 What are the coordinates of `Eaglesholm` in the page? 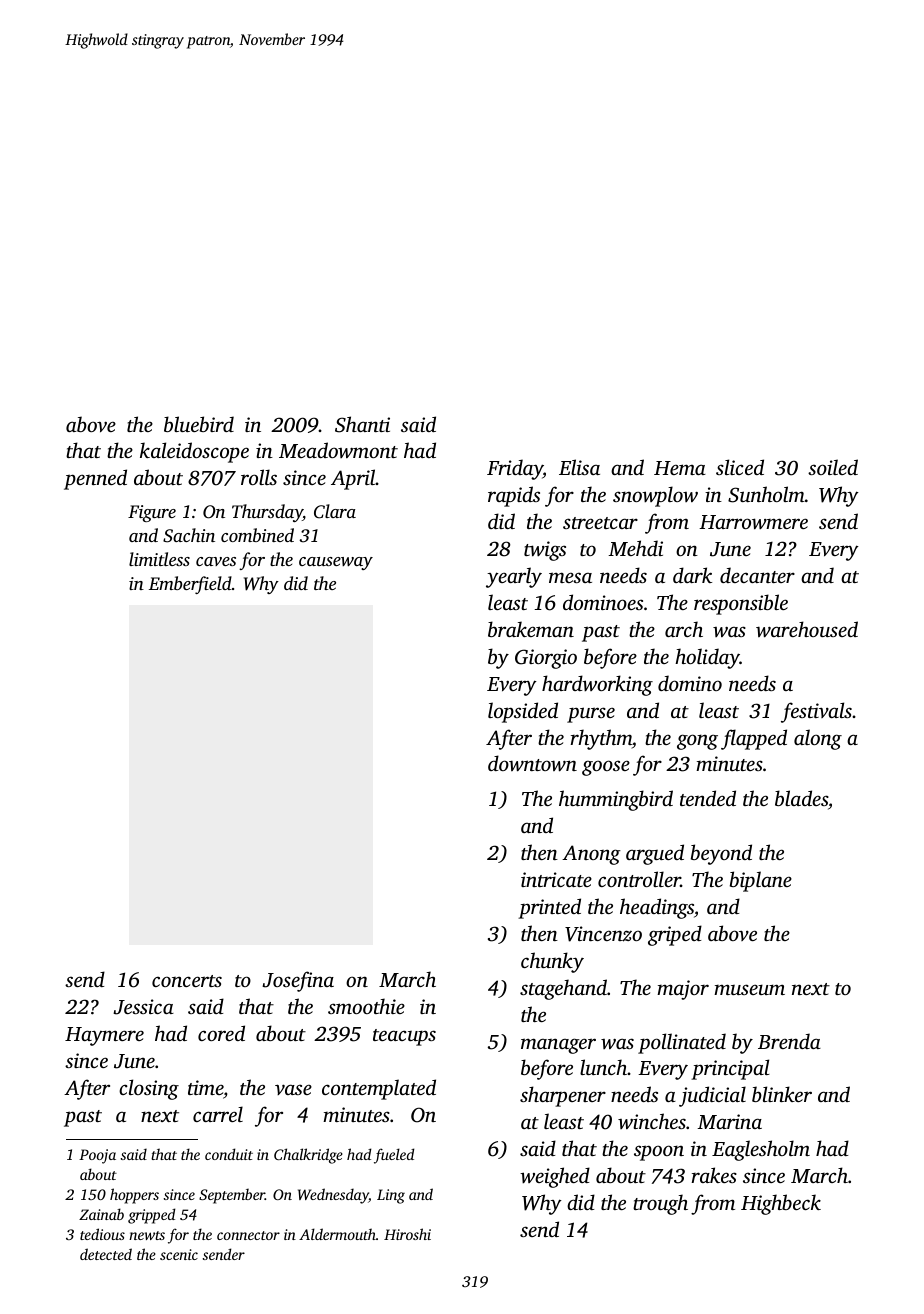 It's located at (761, 1150).
